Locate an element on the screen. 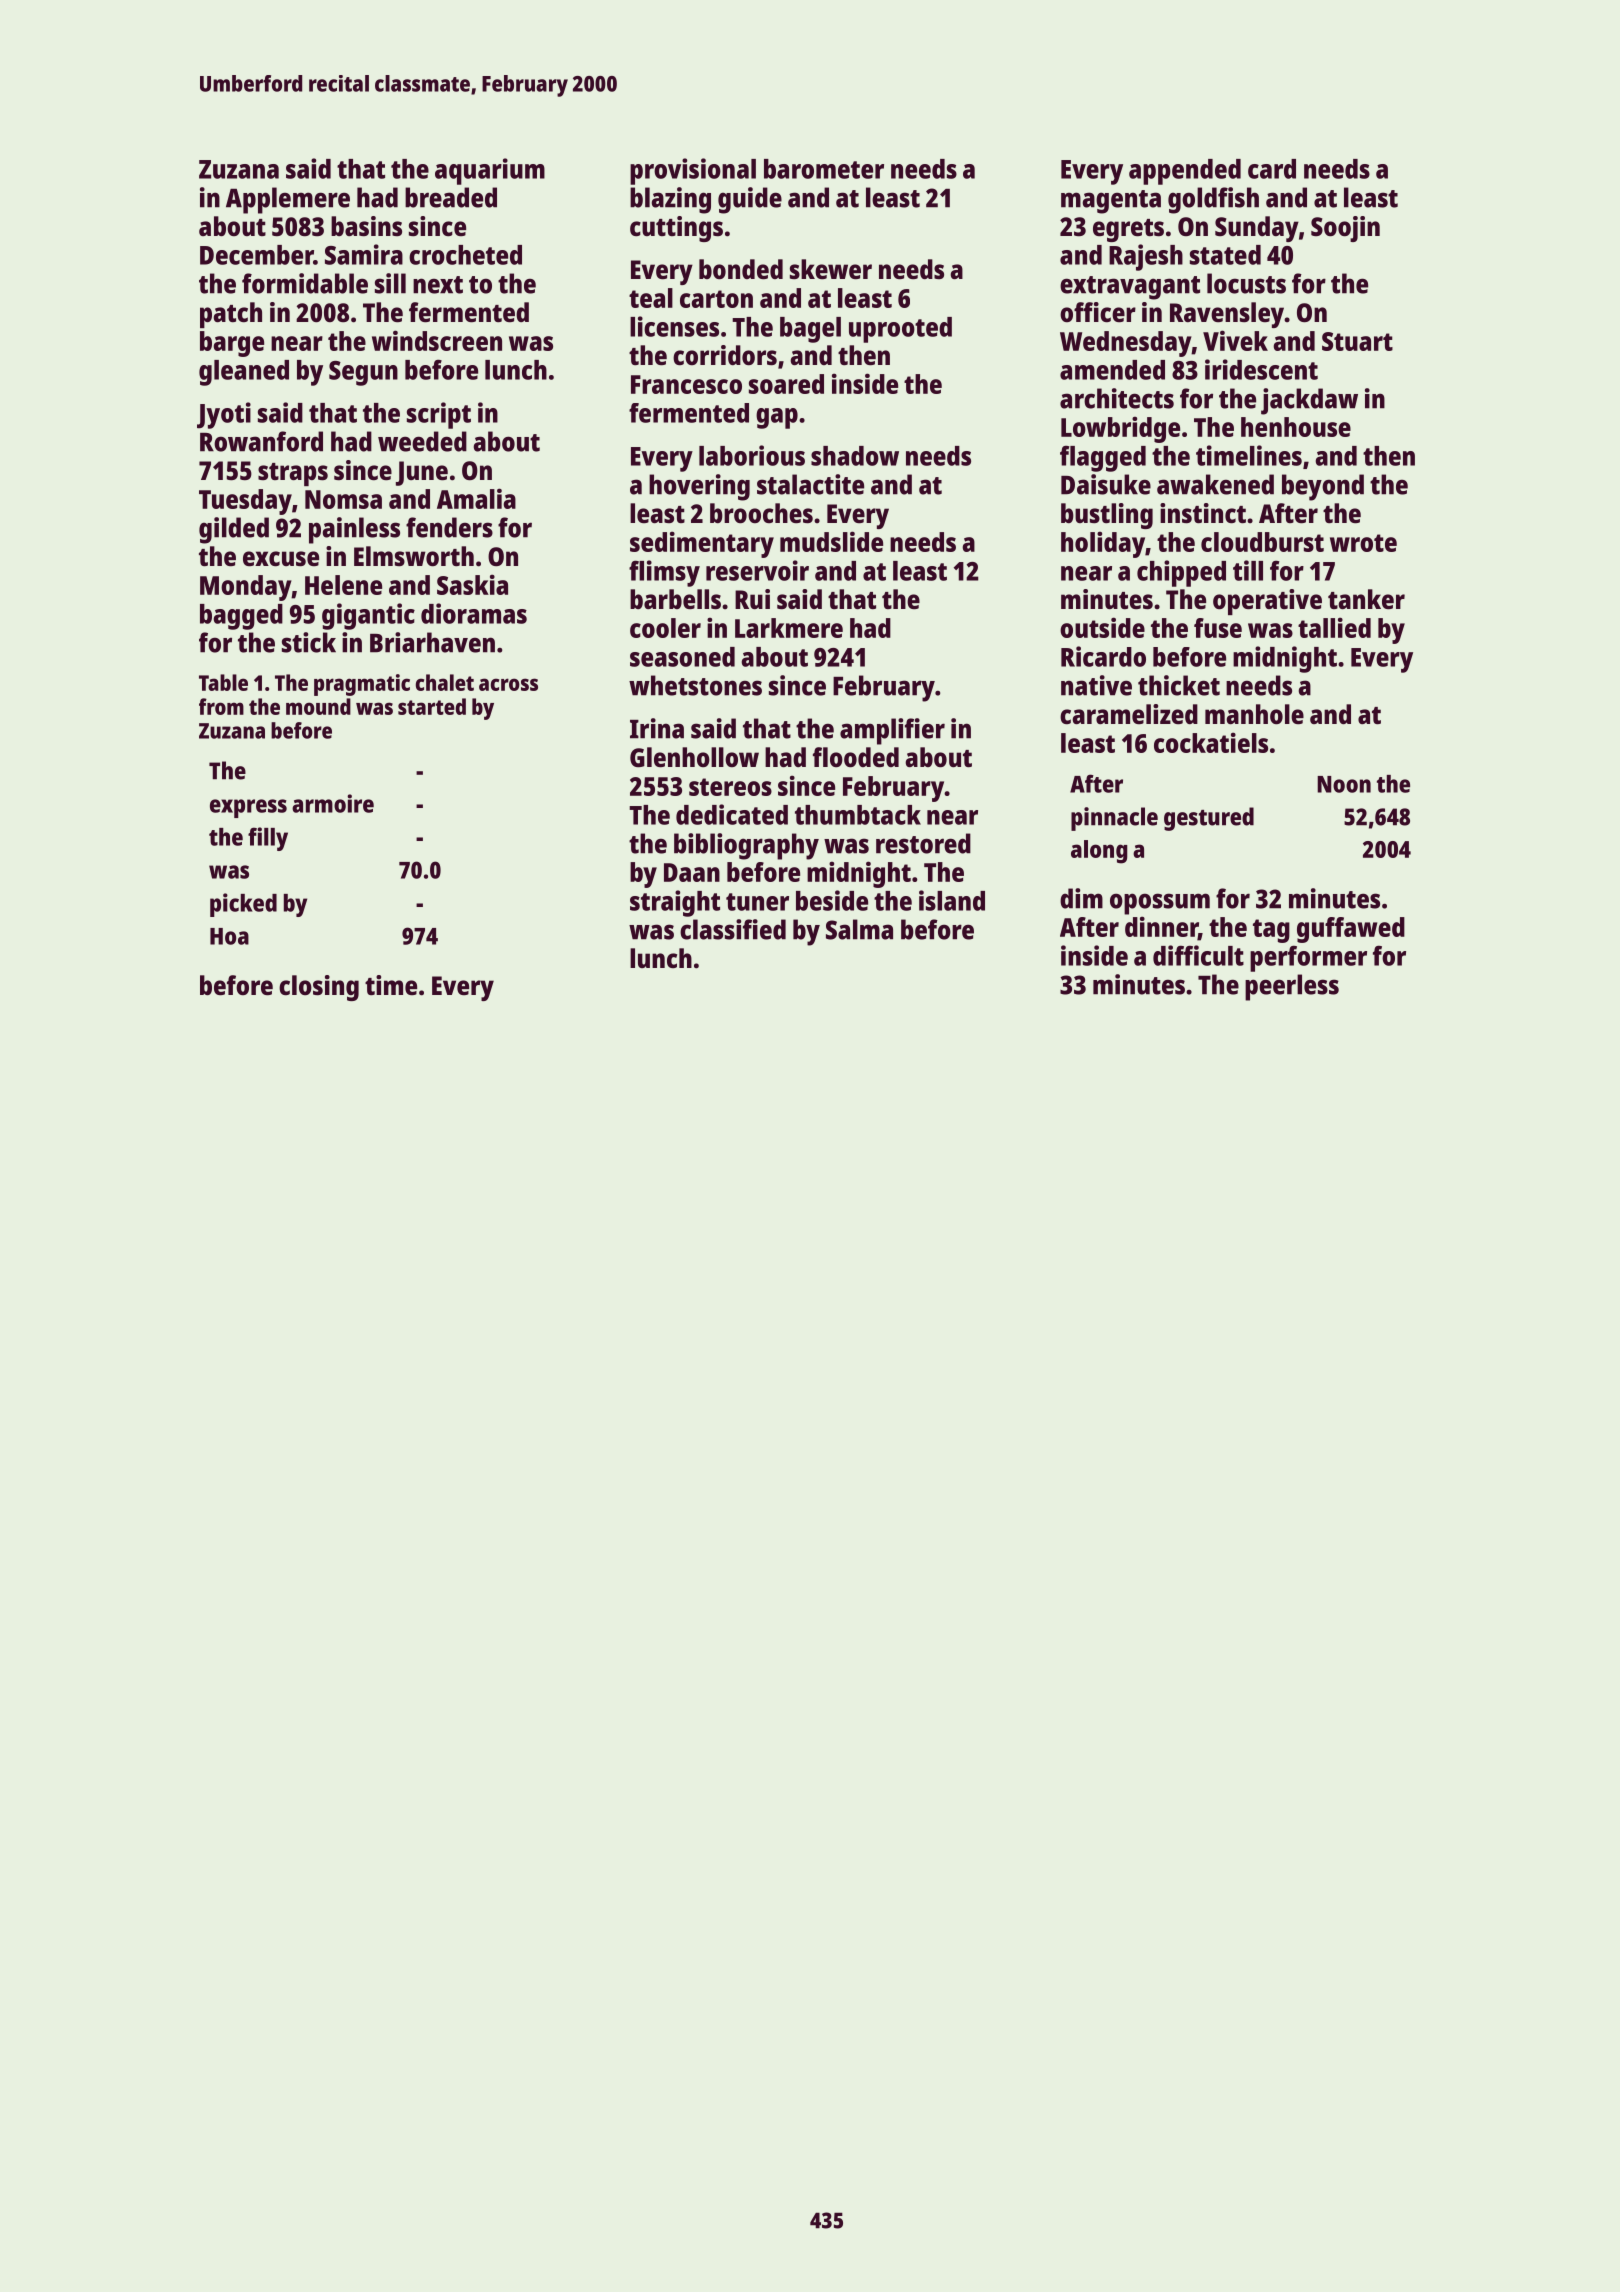 This screenshot has height=2292, width=1620. guide is located at coordinates (750, 200).
